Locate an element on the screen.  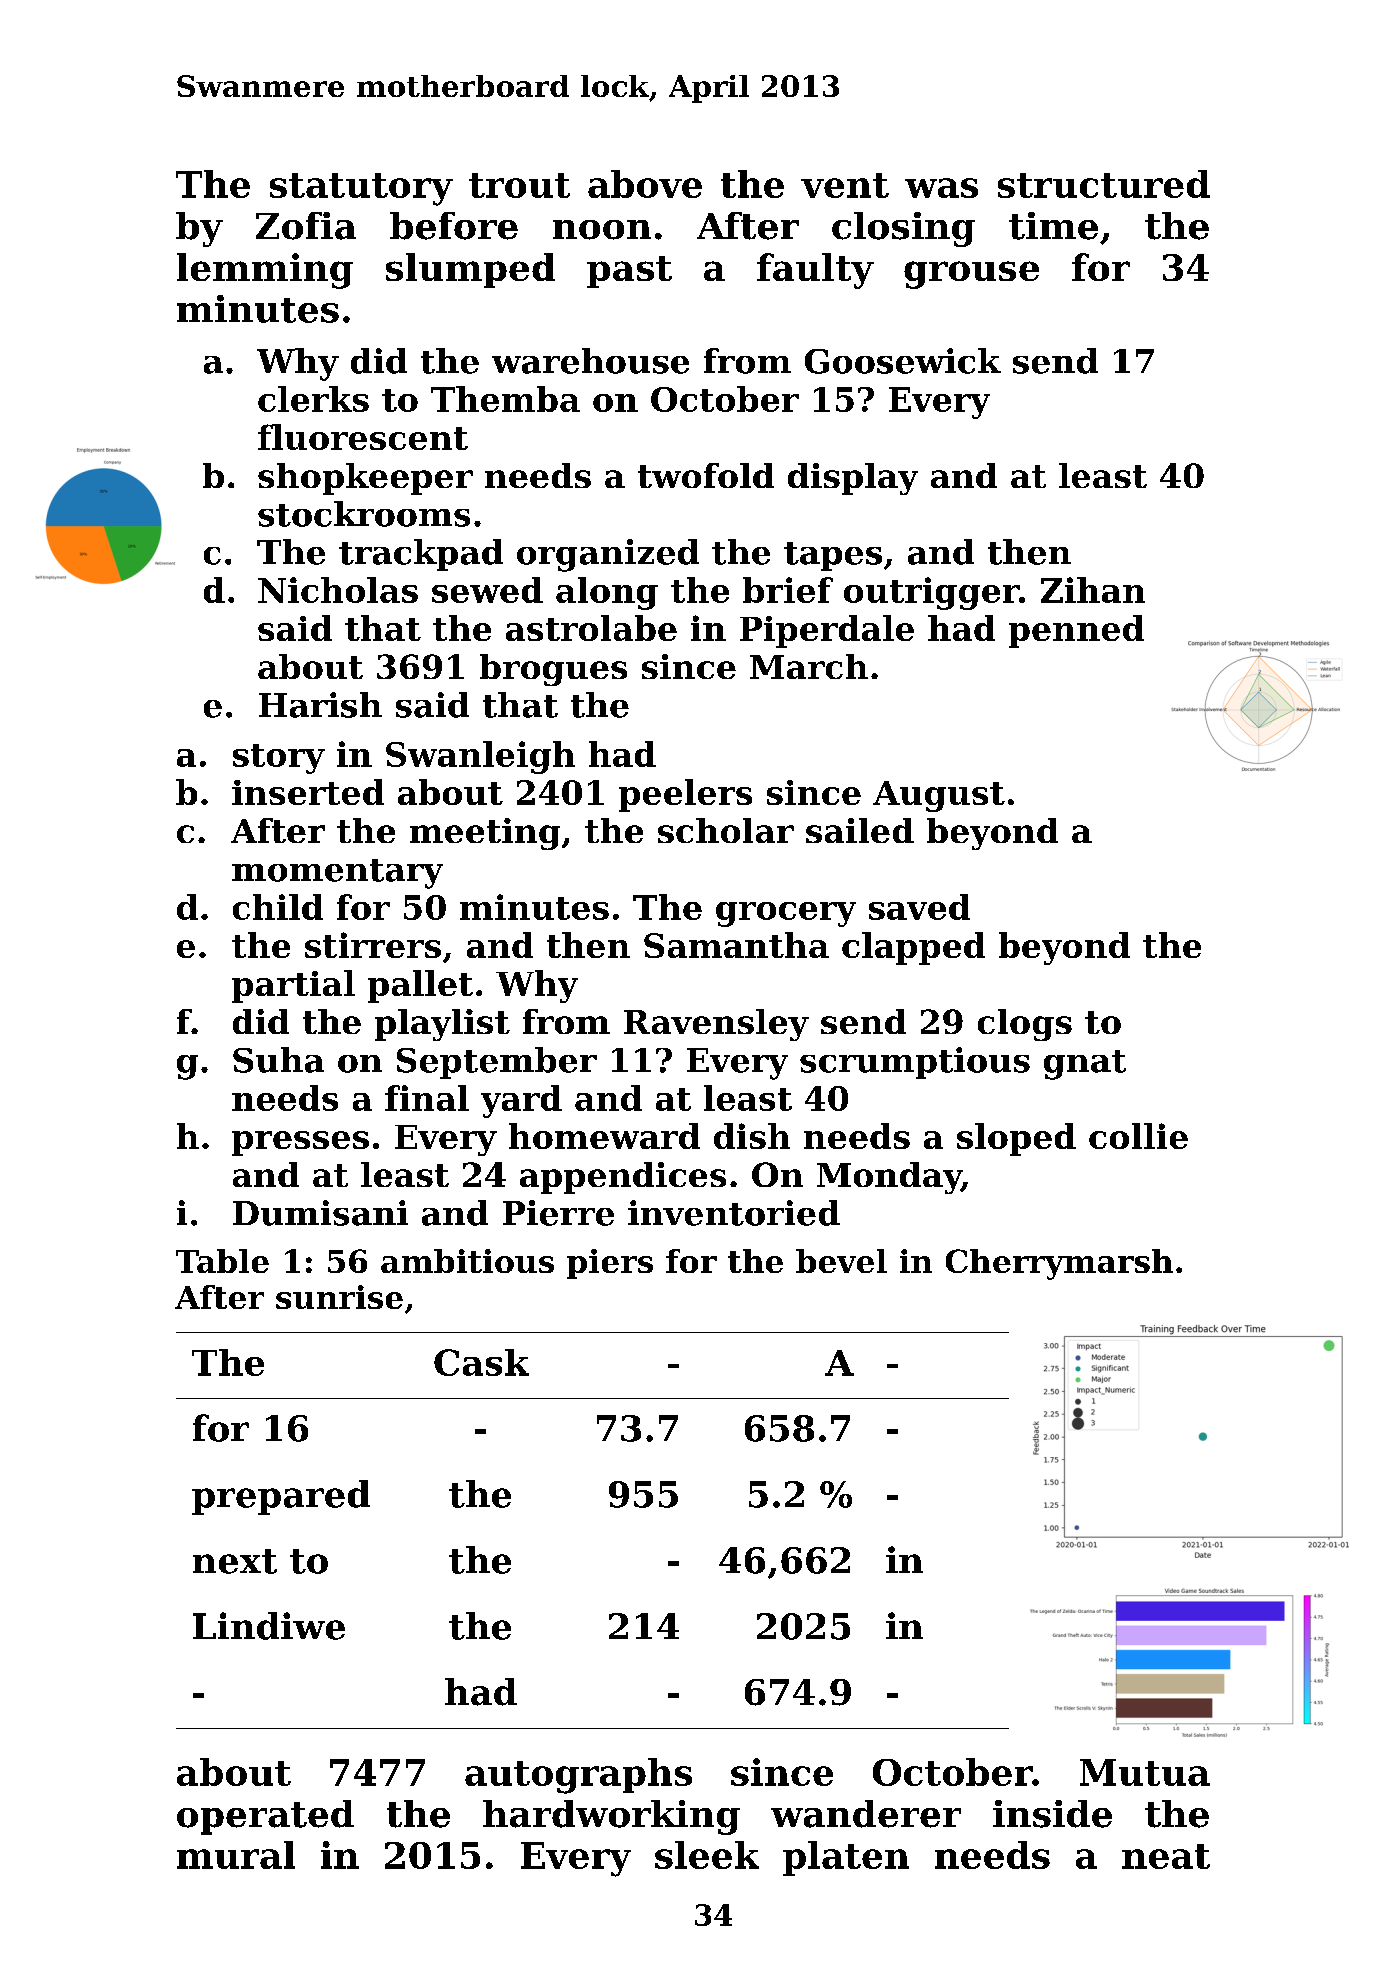
was is located at coordinates (941, 188).
